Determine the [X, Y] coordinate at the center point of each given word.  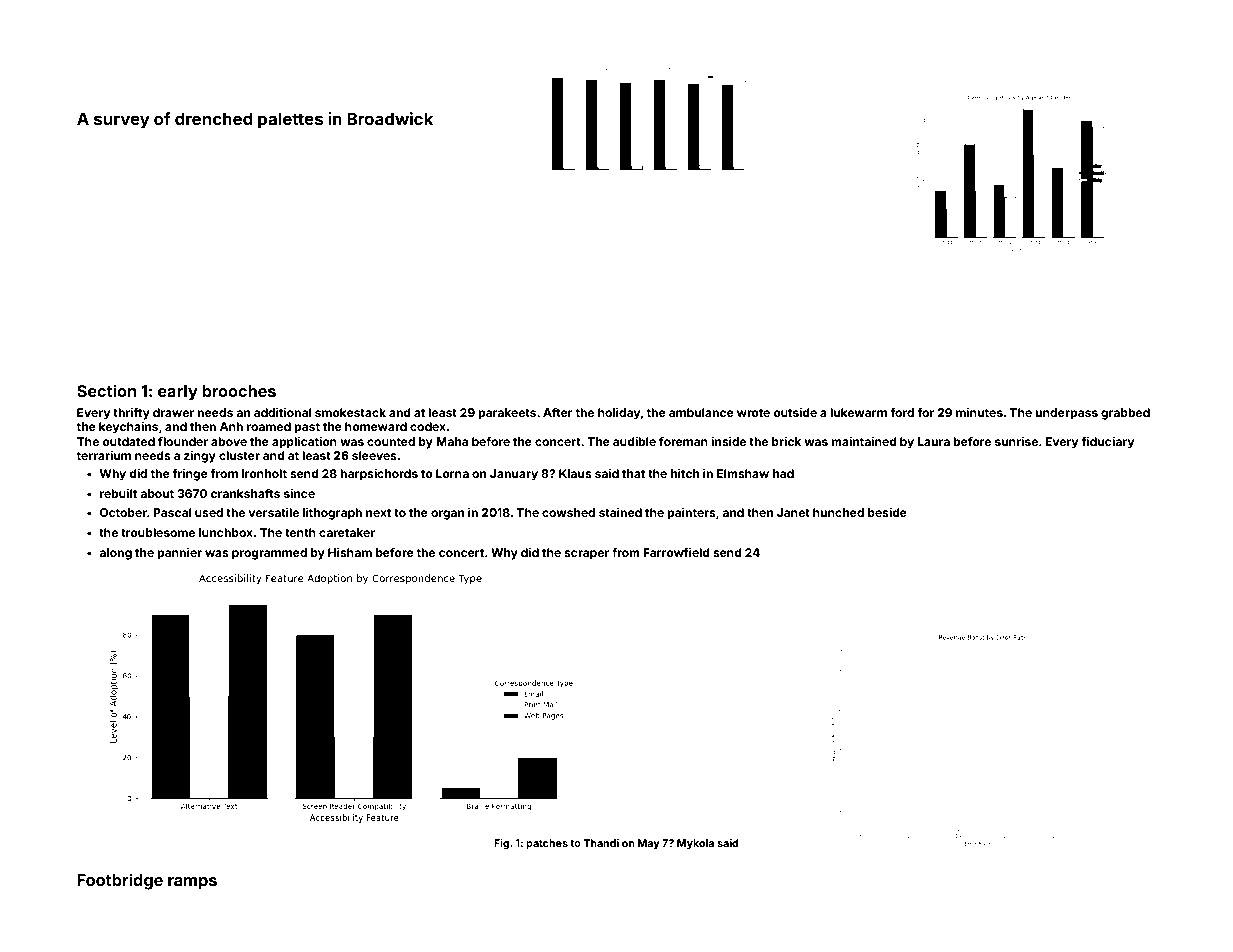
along [115, 554]
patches [547, 844]
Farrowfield [676, 552]
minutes [979, 412]
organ [447, 515]
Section [106, 390]
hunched [838, 512]
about [157, 493]
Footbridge [120, 881]
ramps [192, 883]
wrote [753, 413]
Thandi [601, 843]
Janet [793, 512]
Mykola [695, 844]
